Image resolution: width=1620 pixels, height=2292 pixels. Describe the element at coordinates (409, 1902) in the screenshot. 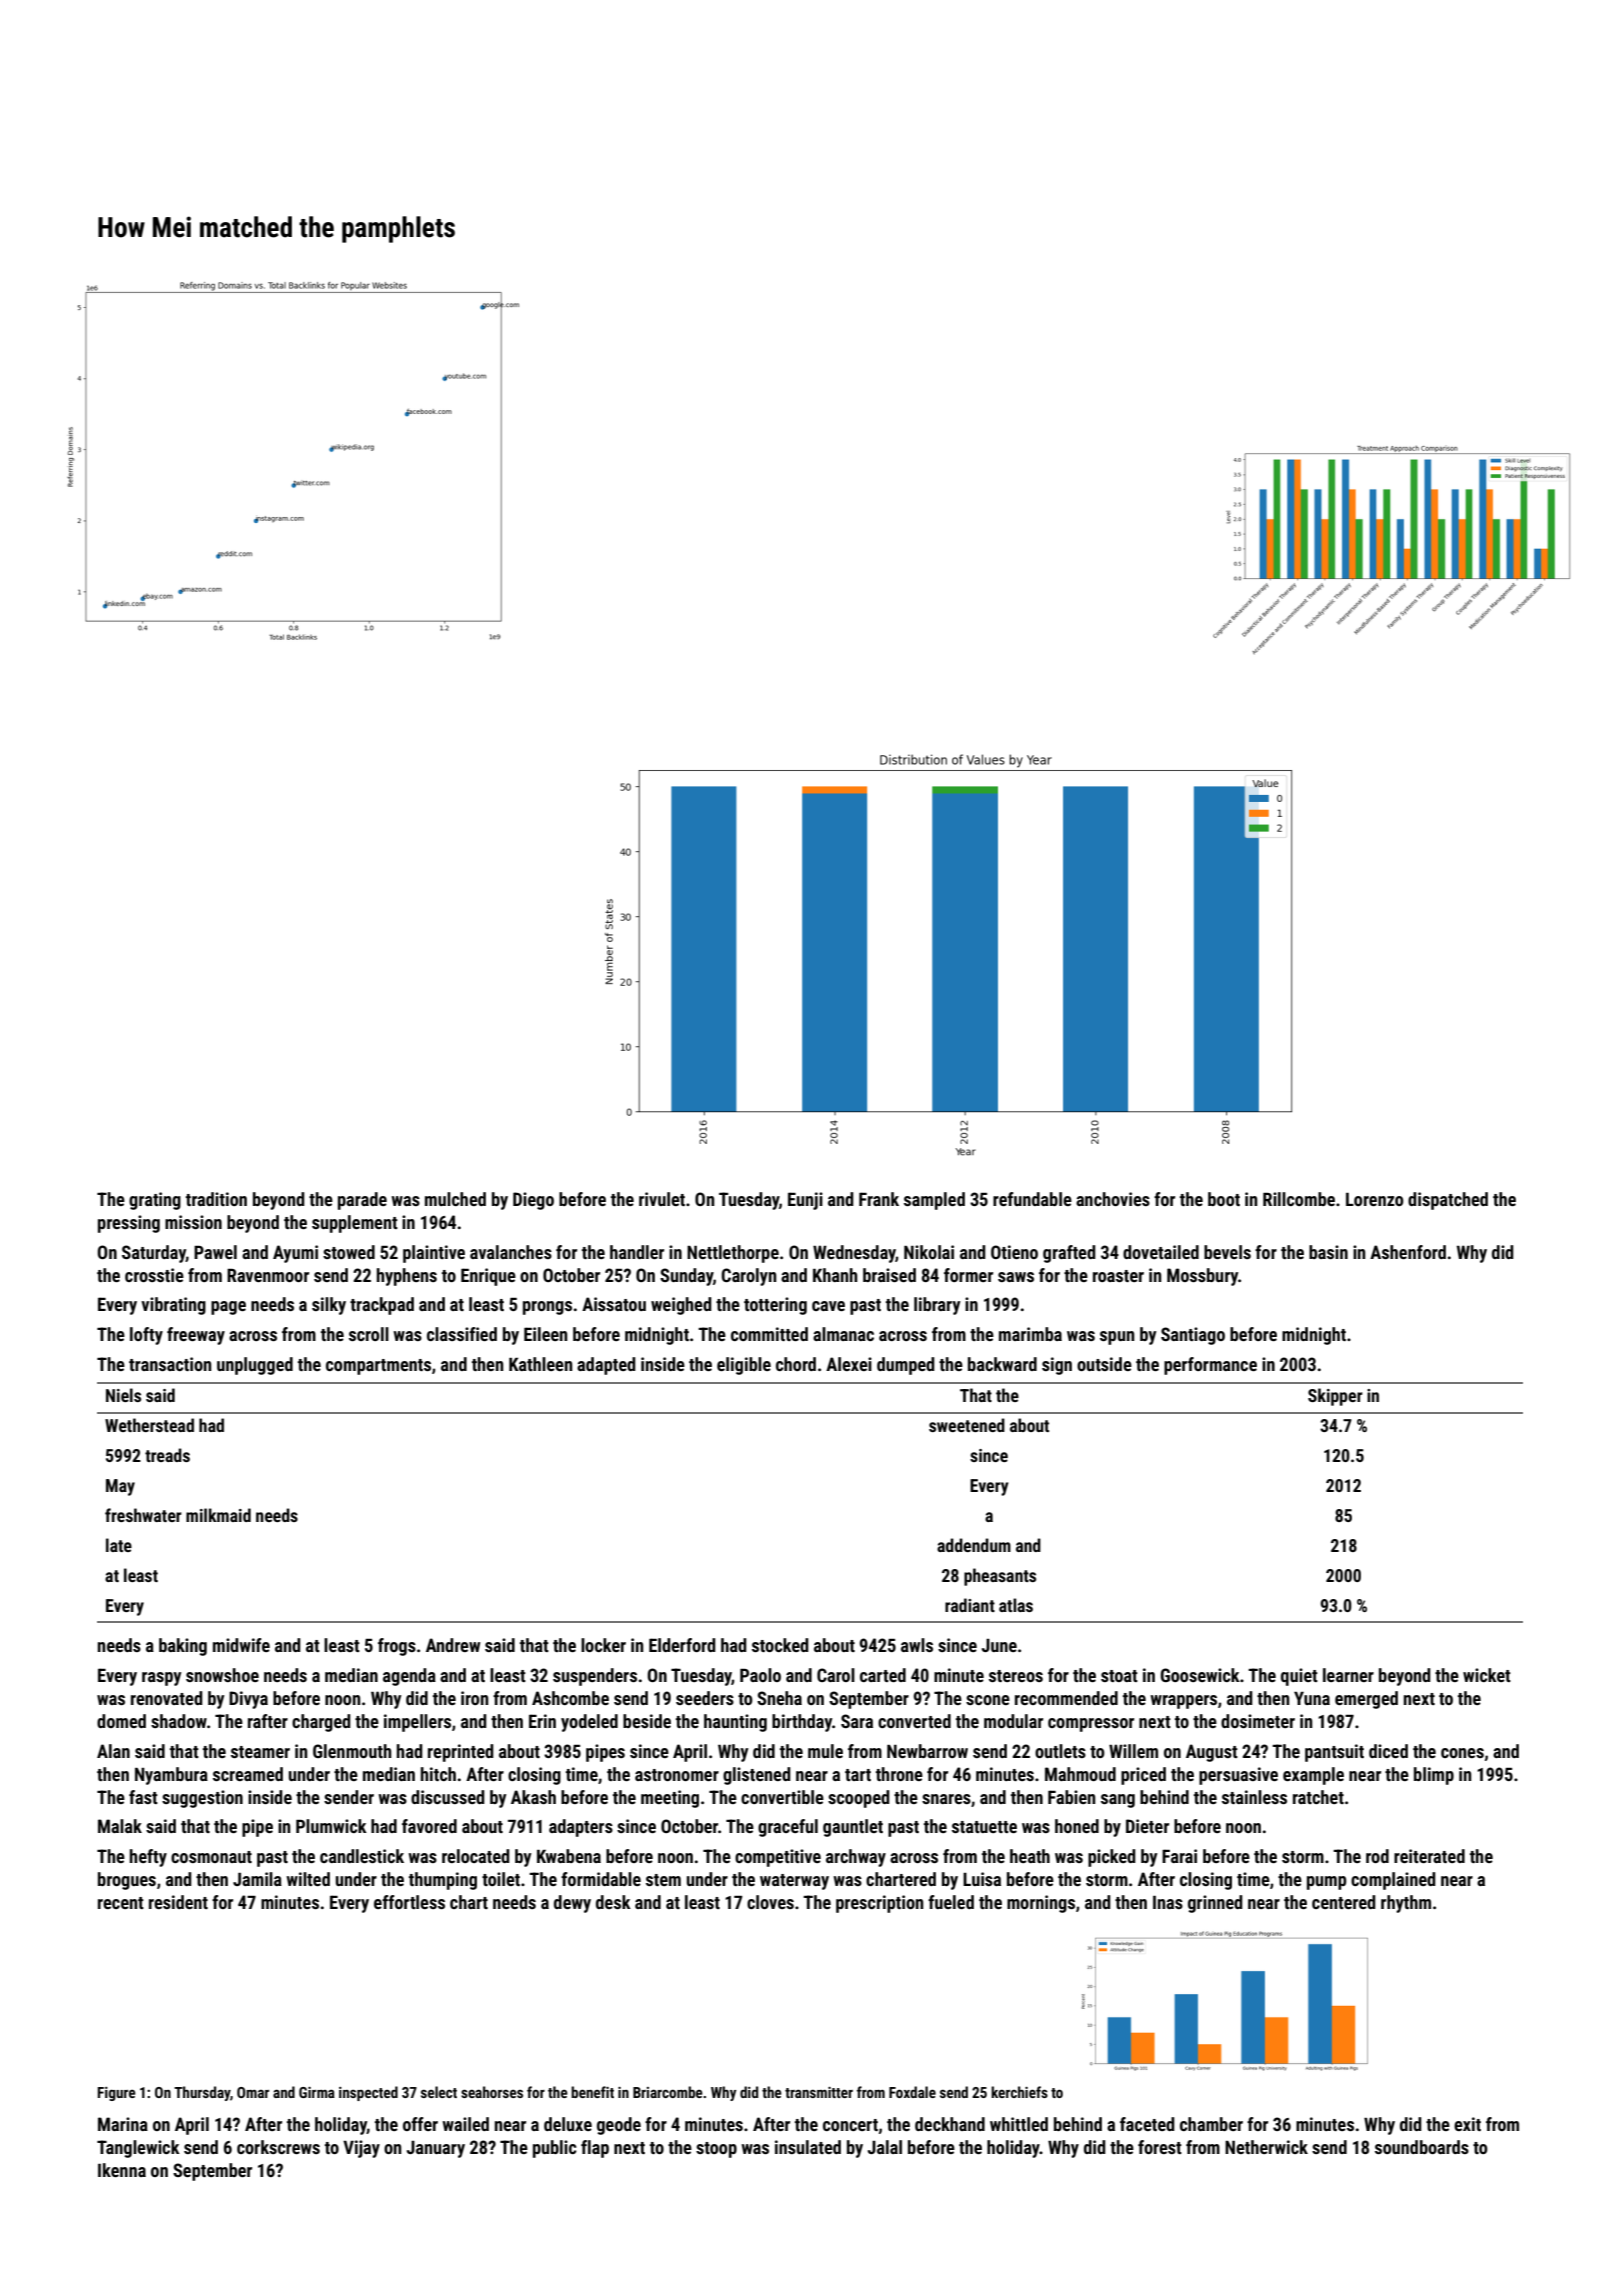

I see `effortless` at that location.
